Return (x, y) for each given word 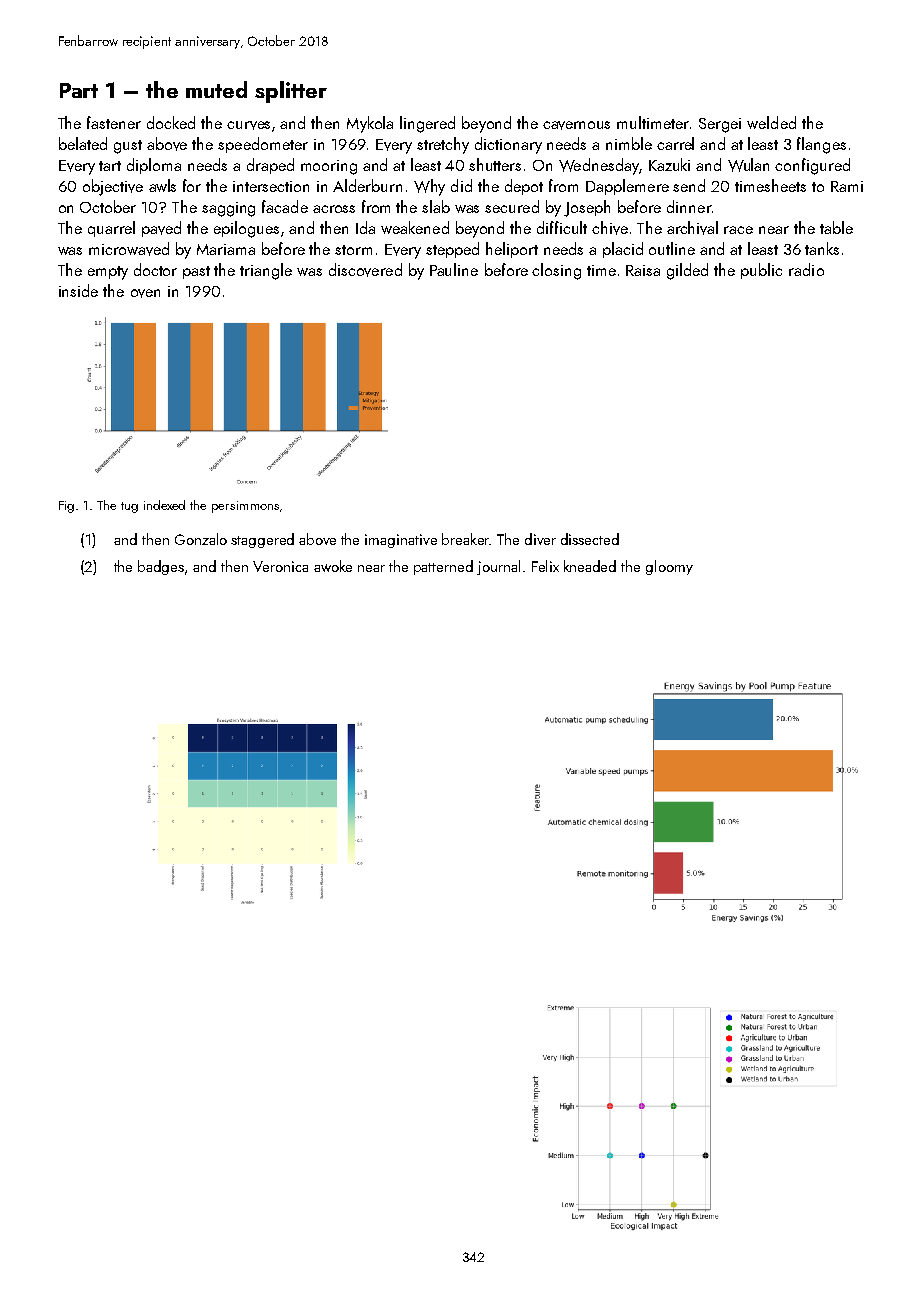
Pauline (454, 269)
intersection (271, 186)
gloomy (669, 567)
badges (161, 567)
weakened (415, 227)
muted (216, 89)
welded (771, 122)
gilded (687, 271)
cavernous (576, 125)
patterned (443, 567)
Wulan (748, 165)
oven (145, 293)
